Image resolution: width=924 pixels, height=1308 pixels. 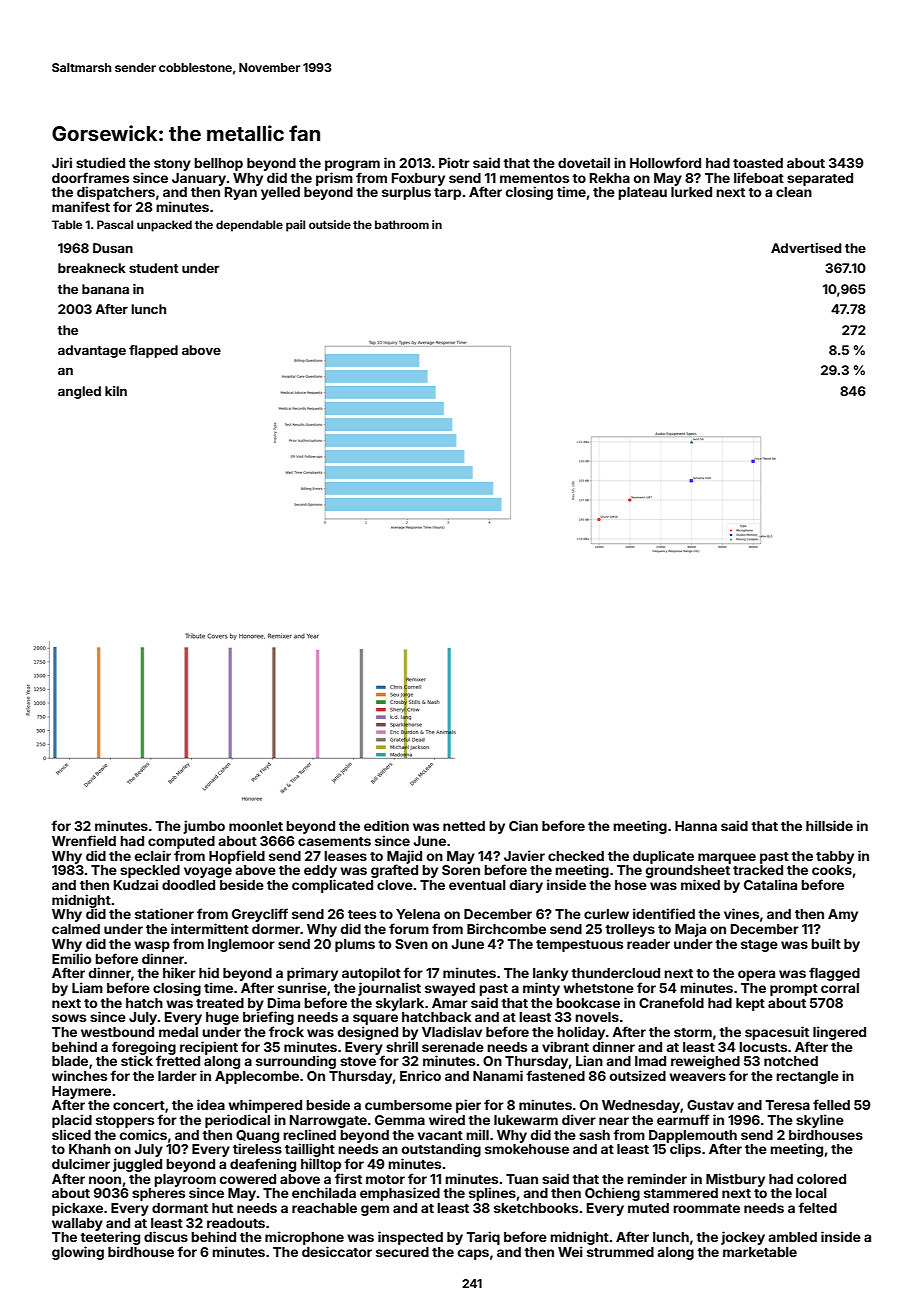 What do you see at coordinates (394, 871) in the document?
I see `grafted` at bounding box center [394, 871].
